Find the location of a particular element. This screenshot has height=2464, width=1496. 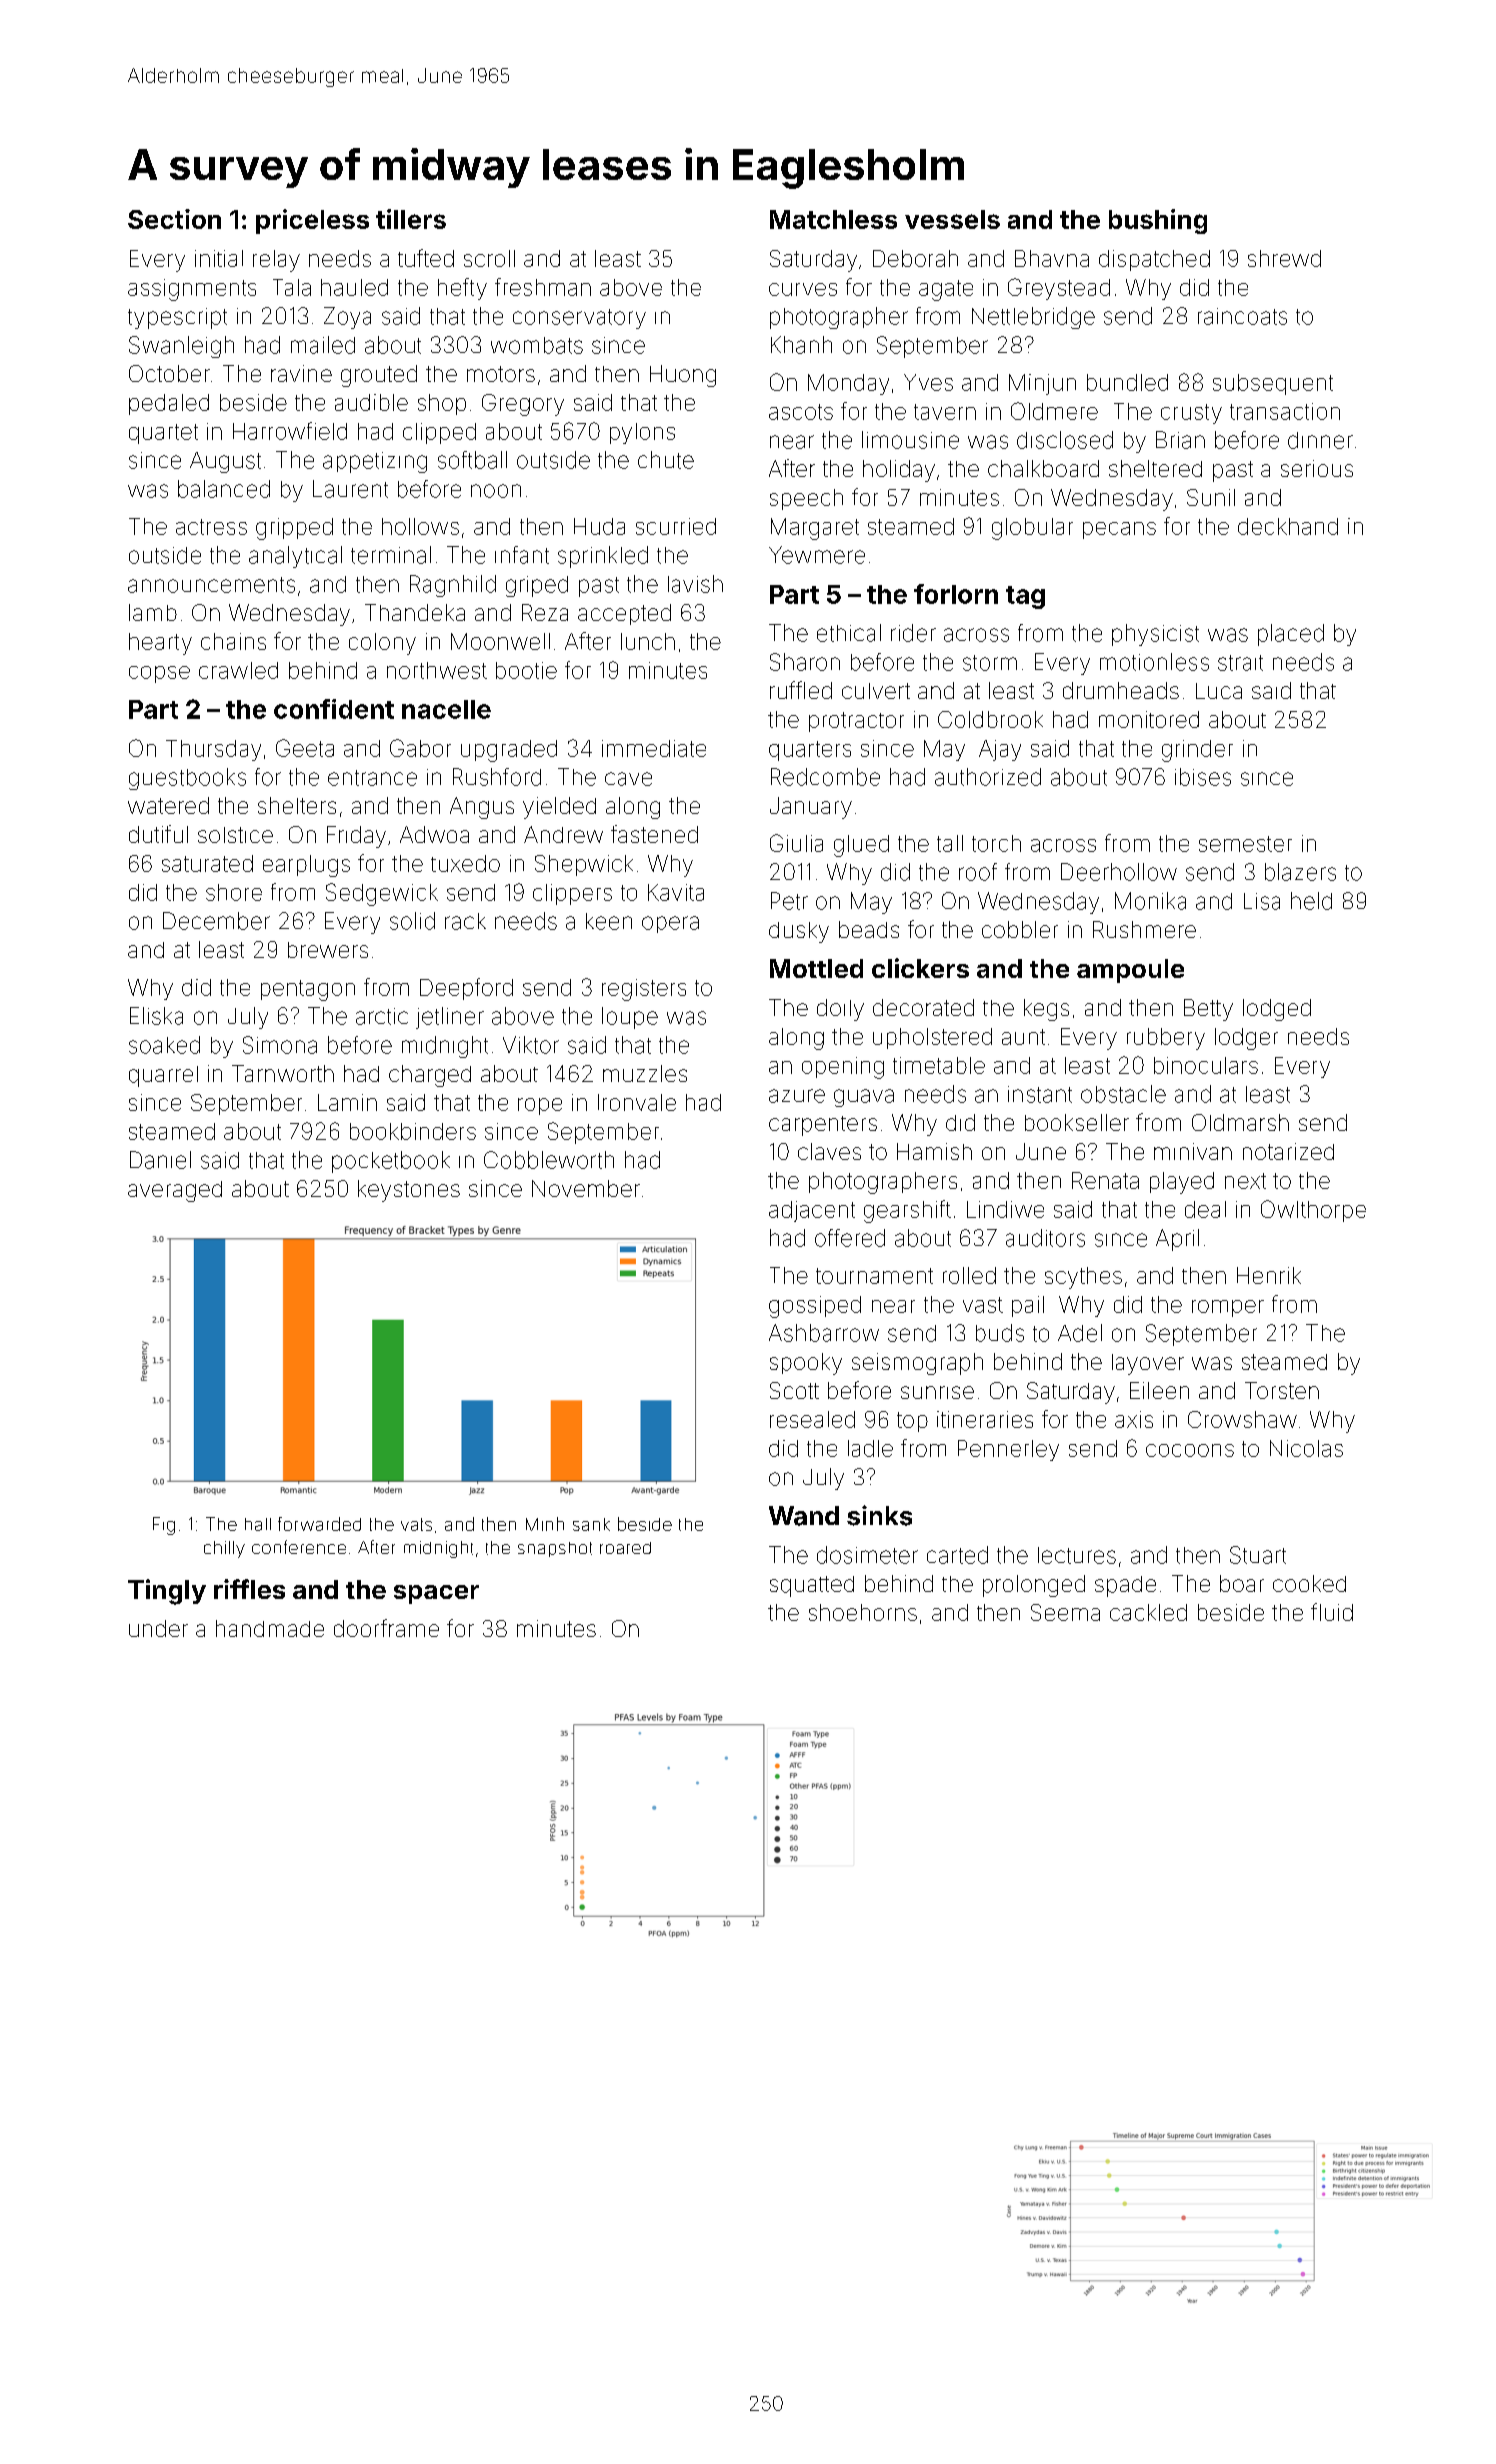

Eliska is located at coordinates (156, 1016).
